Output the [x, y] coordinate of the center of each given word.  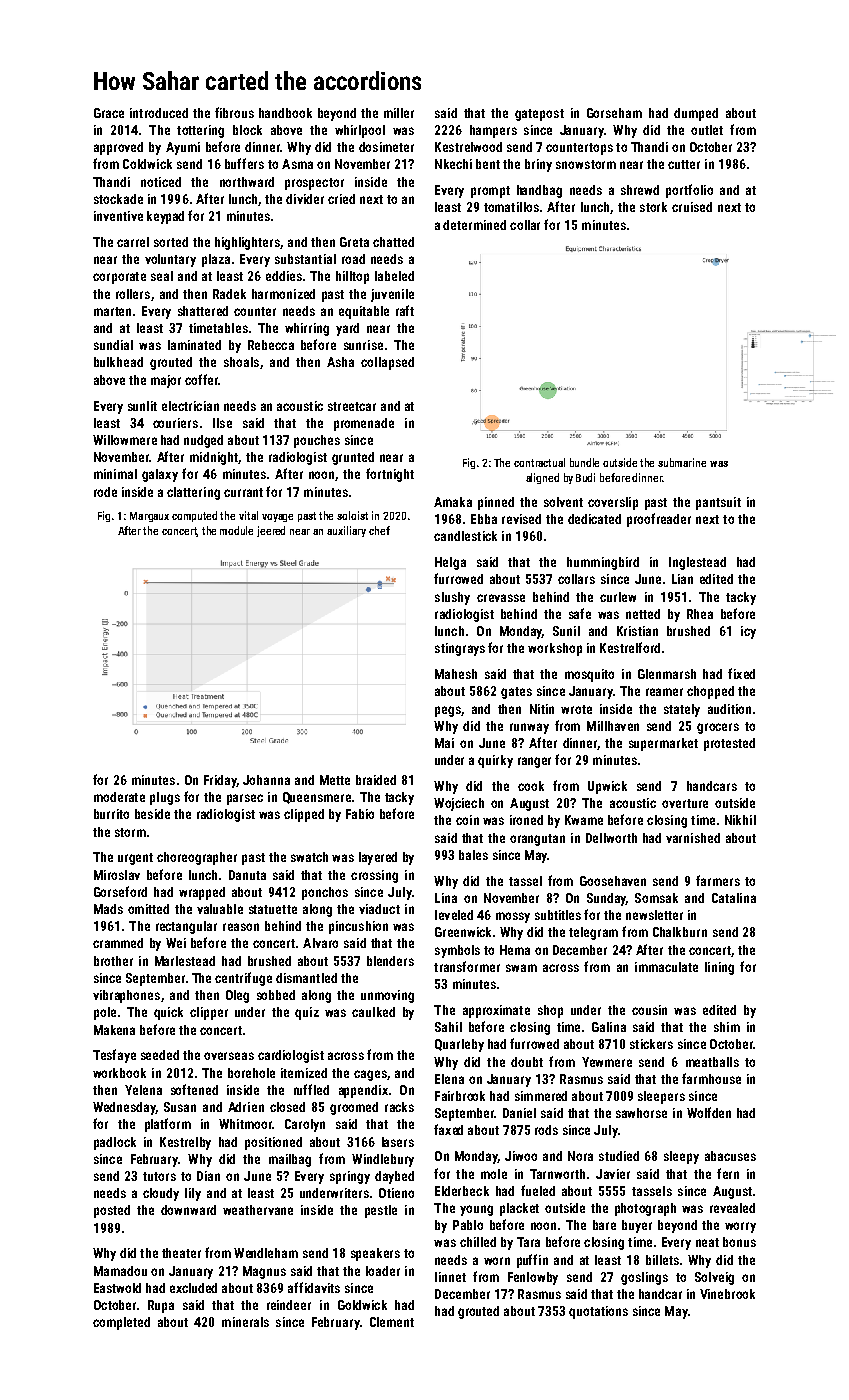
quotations [598, 1312]
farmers [718, 880]
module [236, 530]
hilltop [352, 277]
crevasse [501, 598]
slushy [452, 598]
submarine [682, 462]
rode [105, 492]
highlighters [247, 243]
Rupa [161, 1306]
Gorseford [120, 891]
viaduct [379, 909]
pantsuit [718, 503]
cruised [692, 207]
